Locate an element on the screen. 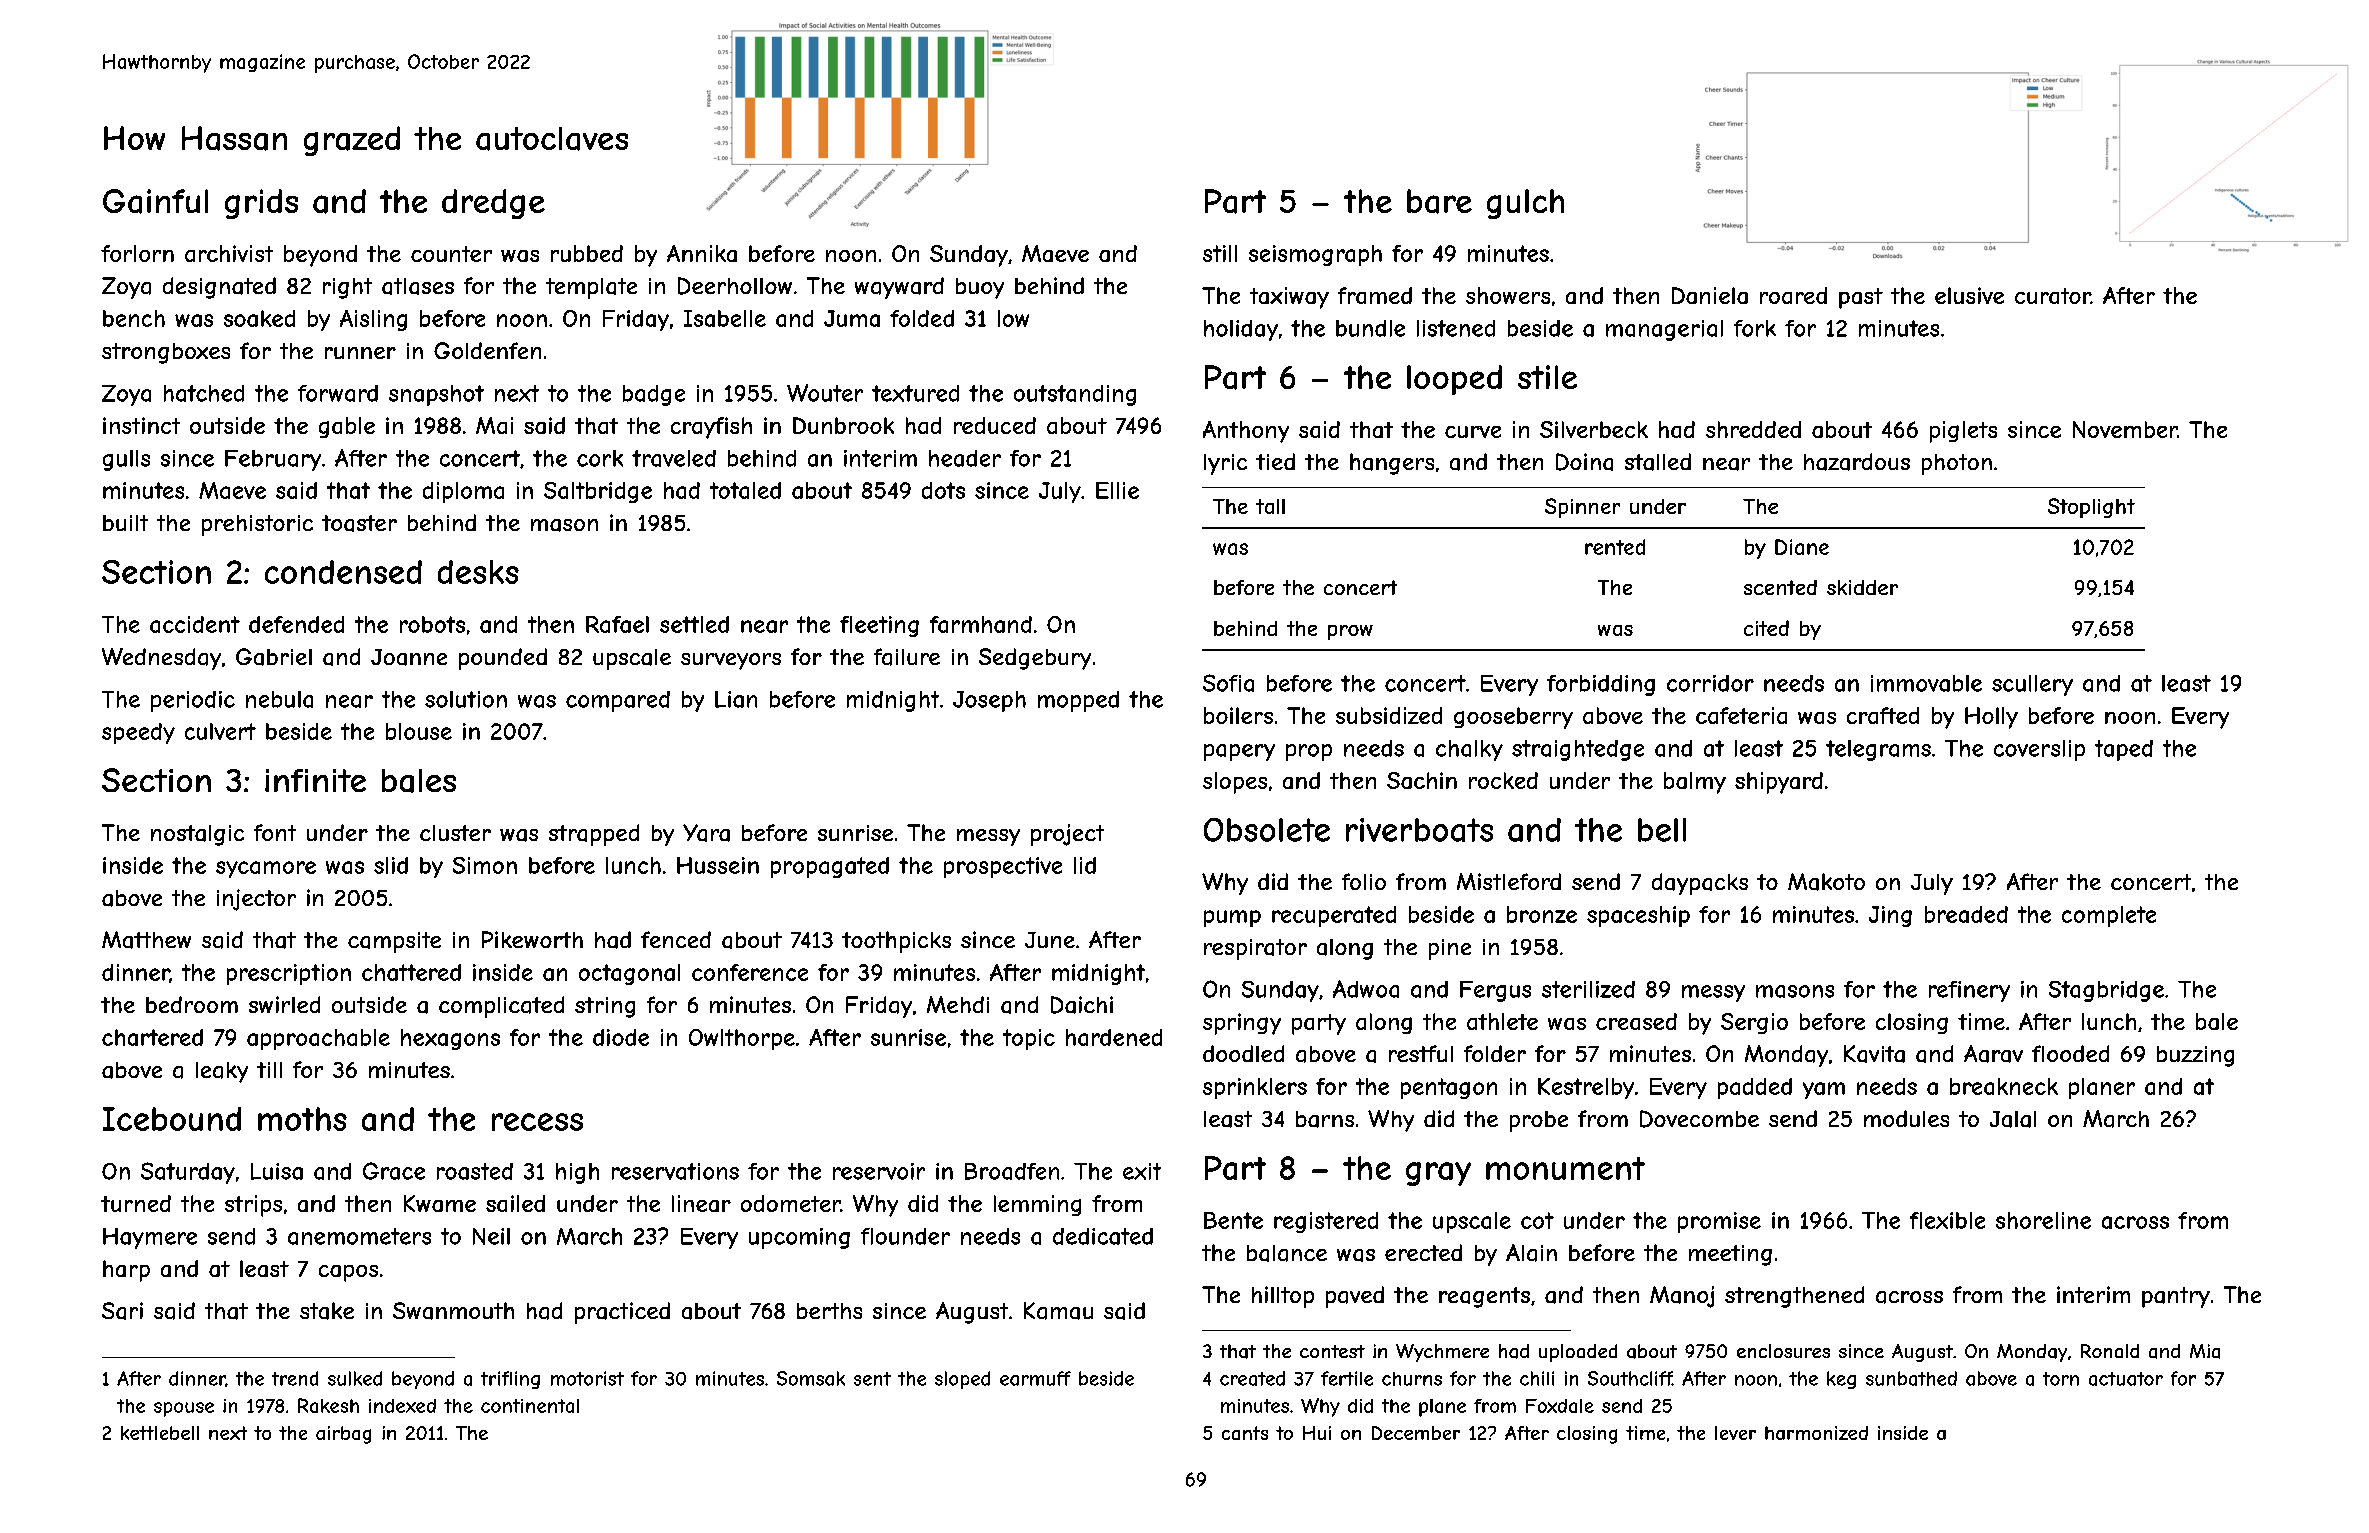  airbag is located at coordinates (343, 1435).
